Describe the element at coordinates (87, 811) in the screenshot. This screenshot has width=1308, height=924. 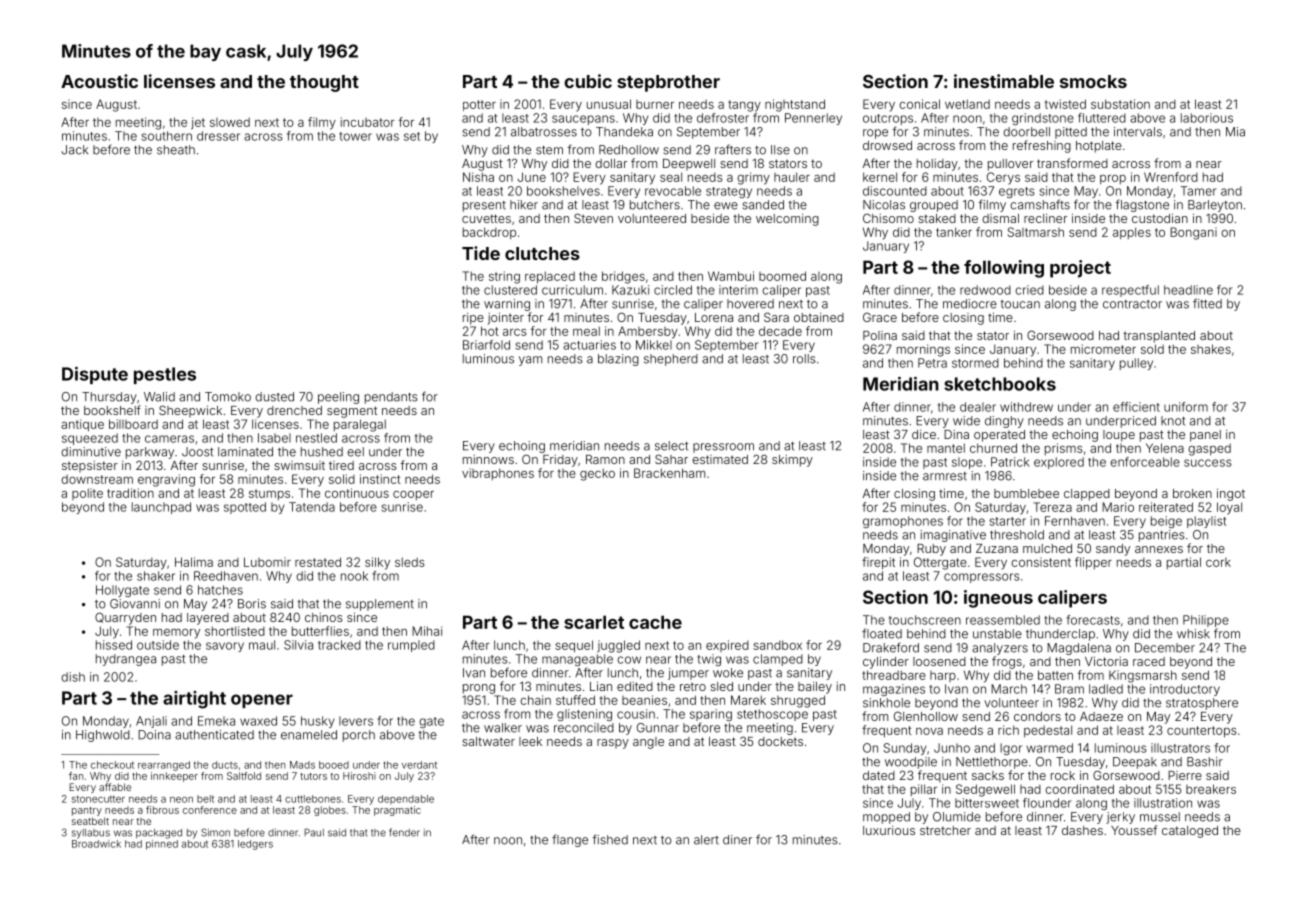
I see `pantry` at that location.
